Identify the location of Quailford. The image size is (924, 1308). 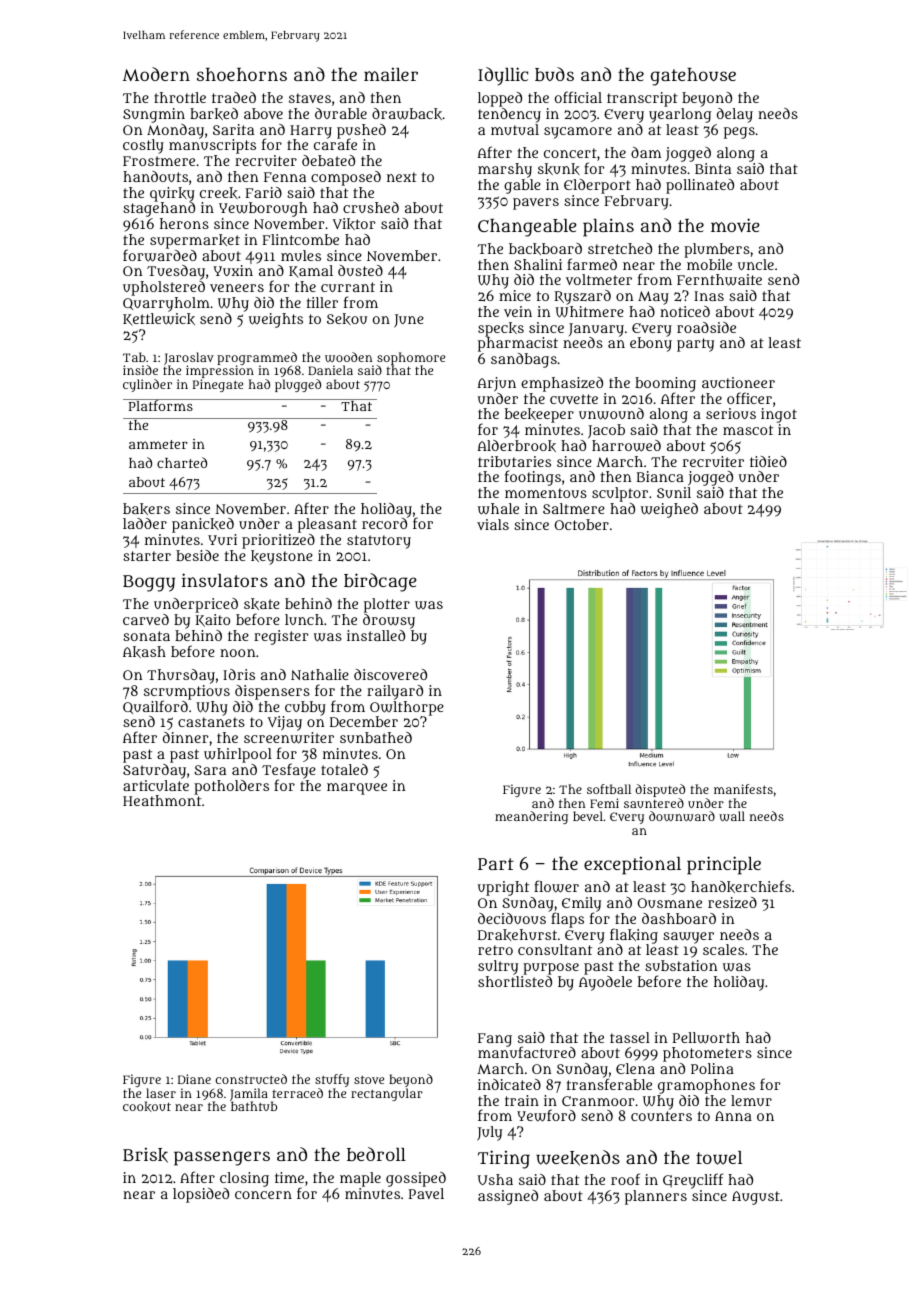
(155, 707).
